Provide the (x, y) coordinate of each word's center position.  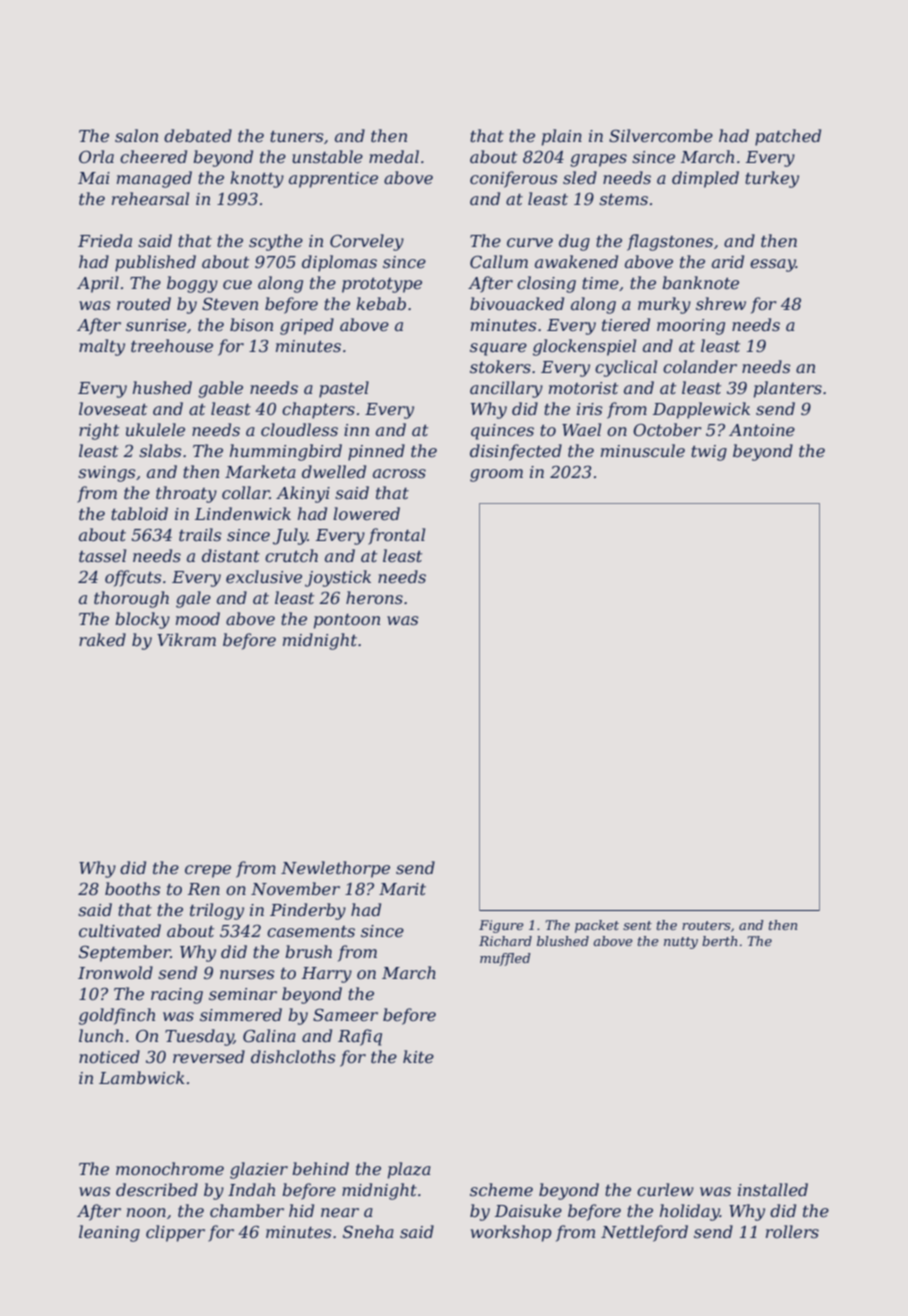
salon (136, 135)
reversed (209, 1056)
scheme (501, 1189)
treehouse (172, 345)
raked (102, 639)
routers (706, 925)
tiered (626, 324)
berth (719, 941)
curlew (665, 1189)
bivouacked (517, 303)
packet (597, 926)
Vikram (186, 639)
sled (580, 177)
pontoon (347, 621)
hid (301, 1210)
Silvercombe (661, 135)
